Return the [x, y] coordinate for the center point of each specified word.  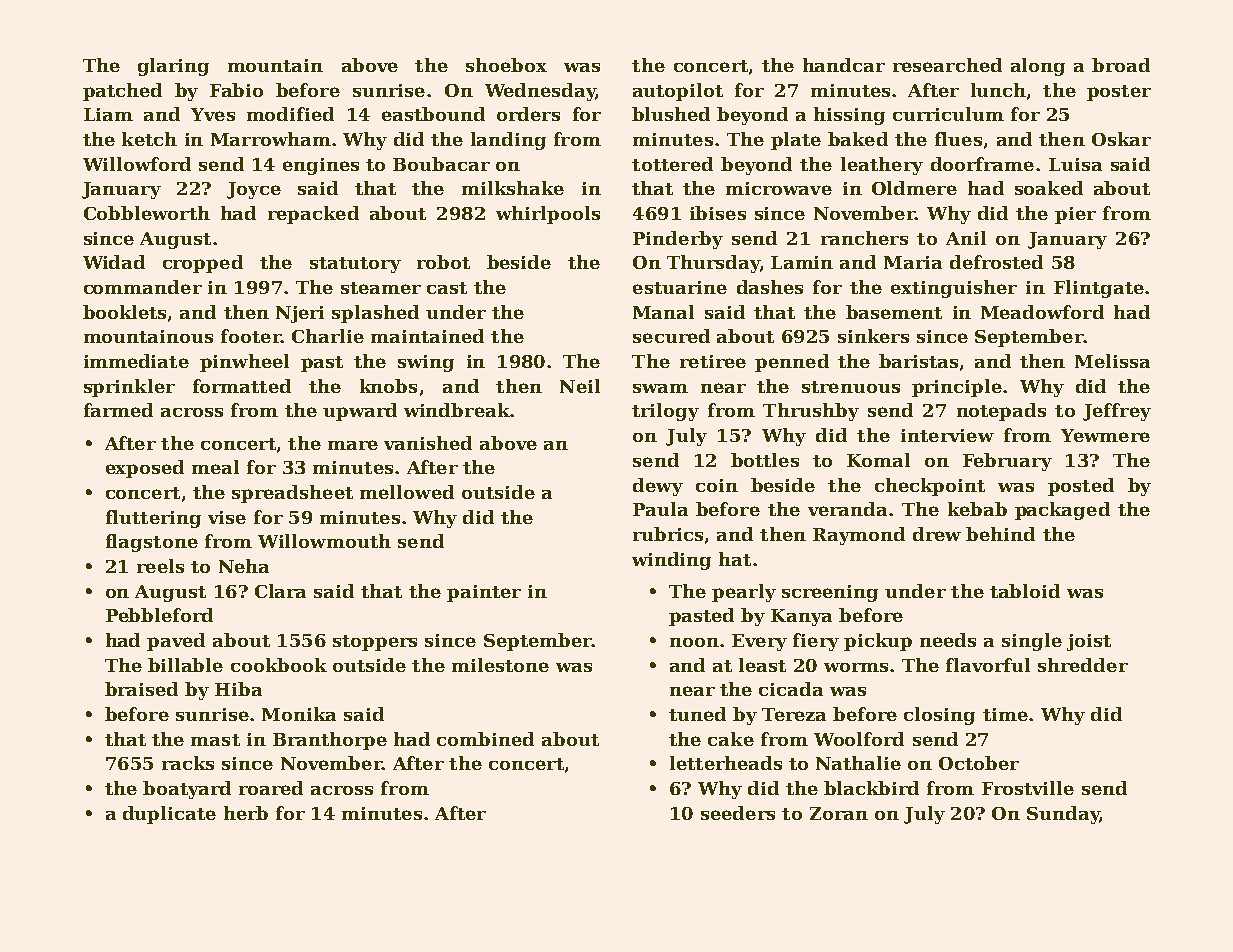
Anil [966, 238]
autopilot [678, 92]
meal [215, 467]
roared [271, 788]
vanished [428, 443]
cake [731, 739]
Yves [213, 114]
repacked [313, 215]
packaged [1062, 511]
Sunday [1063, 815]
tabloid [1025, 591]
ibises [718, 213]
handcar [844, 65]
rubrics [668, 534]
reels [160, 566]
